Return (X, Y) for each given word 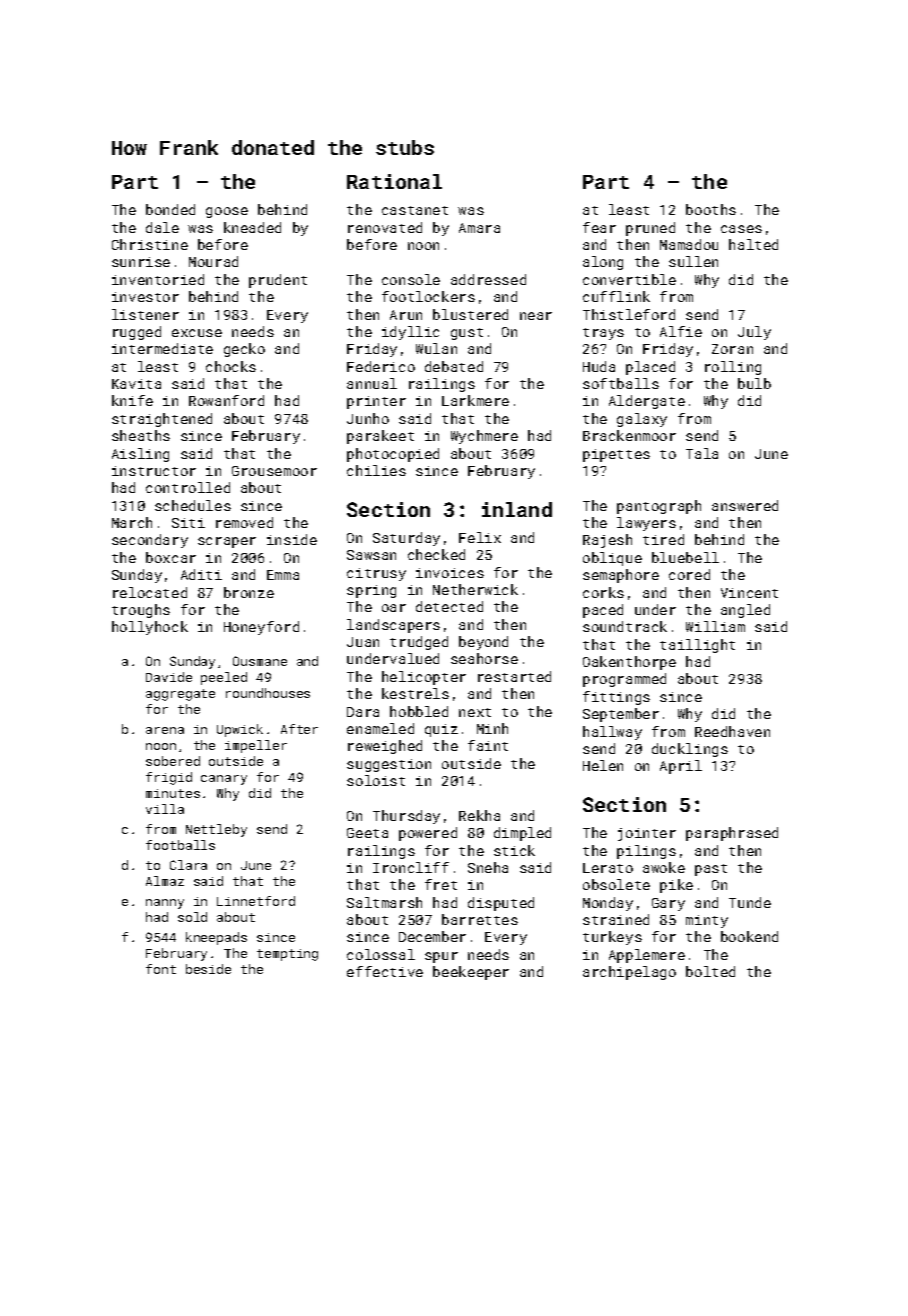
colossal (381, 954)
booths (711, 209)
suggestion (389, 765)
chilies (376, 470)
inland (517, 509)
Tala (702, 453)
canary (224, 780)
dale (162, 227)
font (161, 969)
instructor (154, 471)
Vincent (749, 593)
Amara (479, 228)
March (132, 522)
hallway (612, 733)
